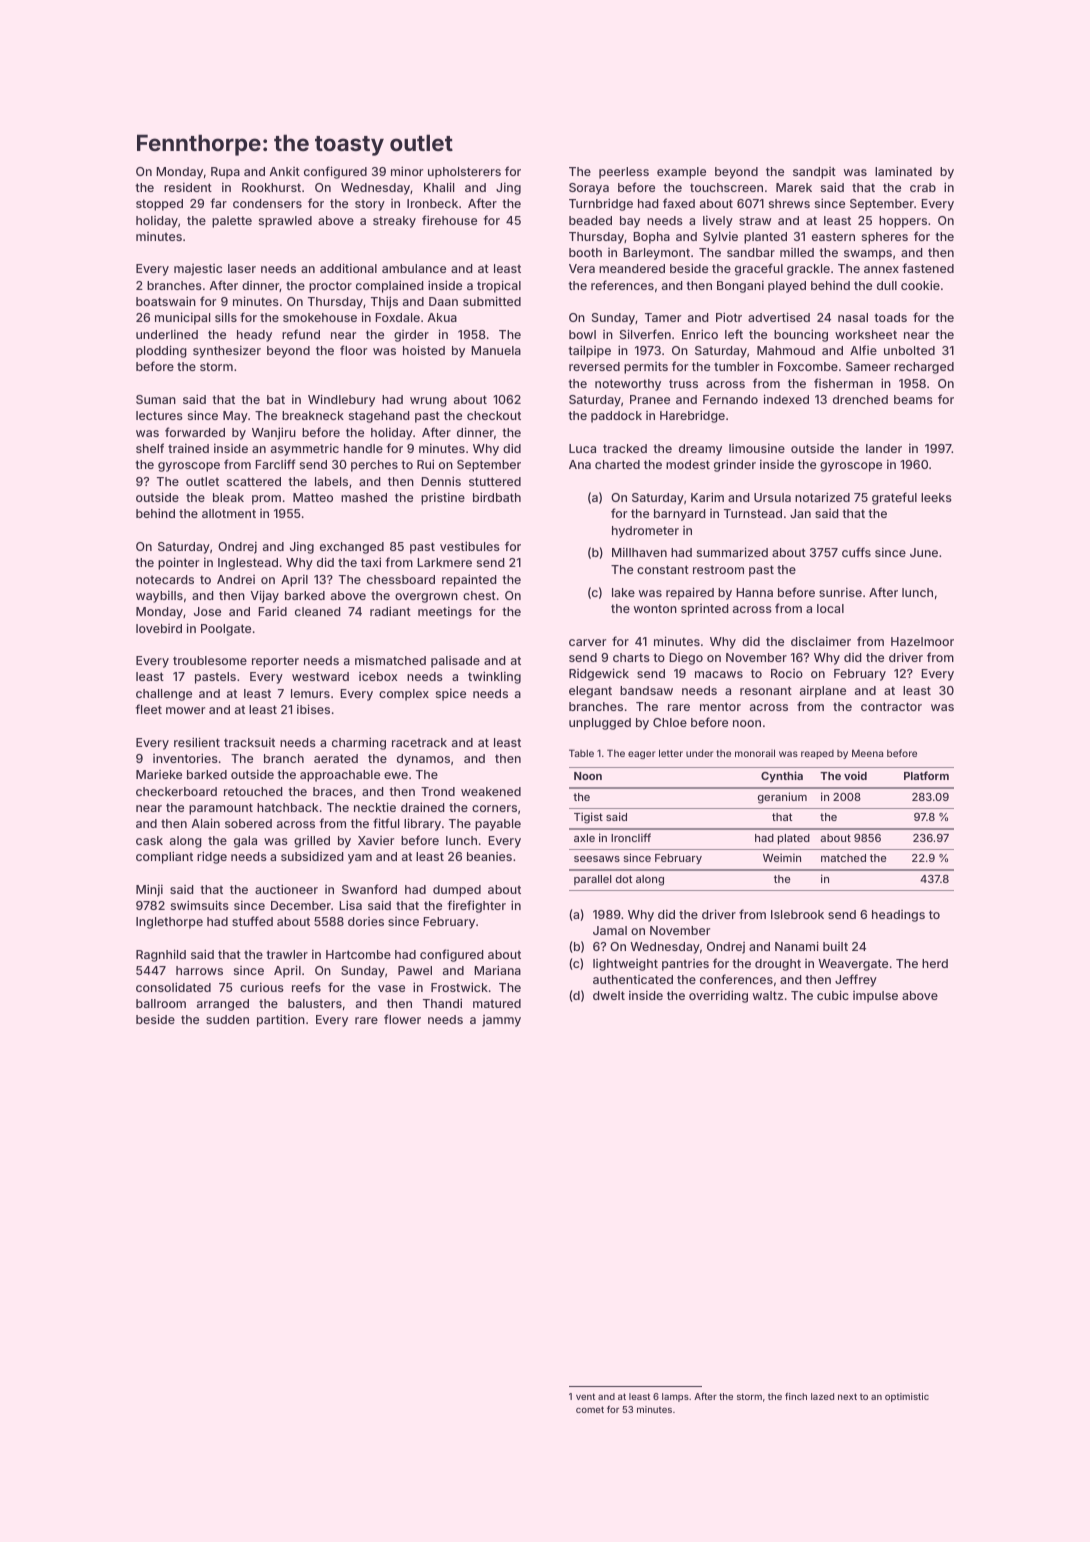  I want to click on harrows, so click(199, 970).
